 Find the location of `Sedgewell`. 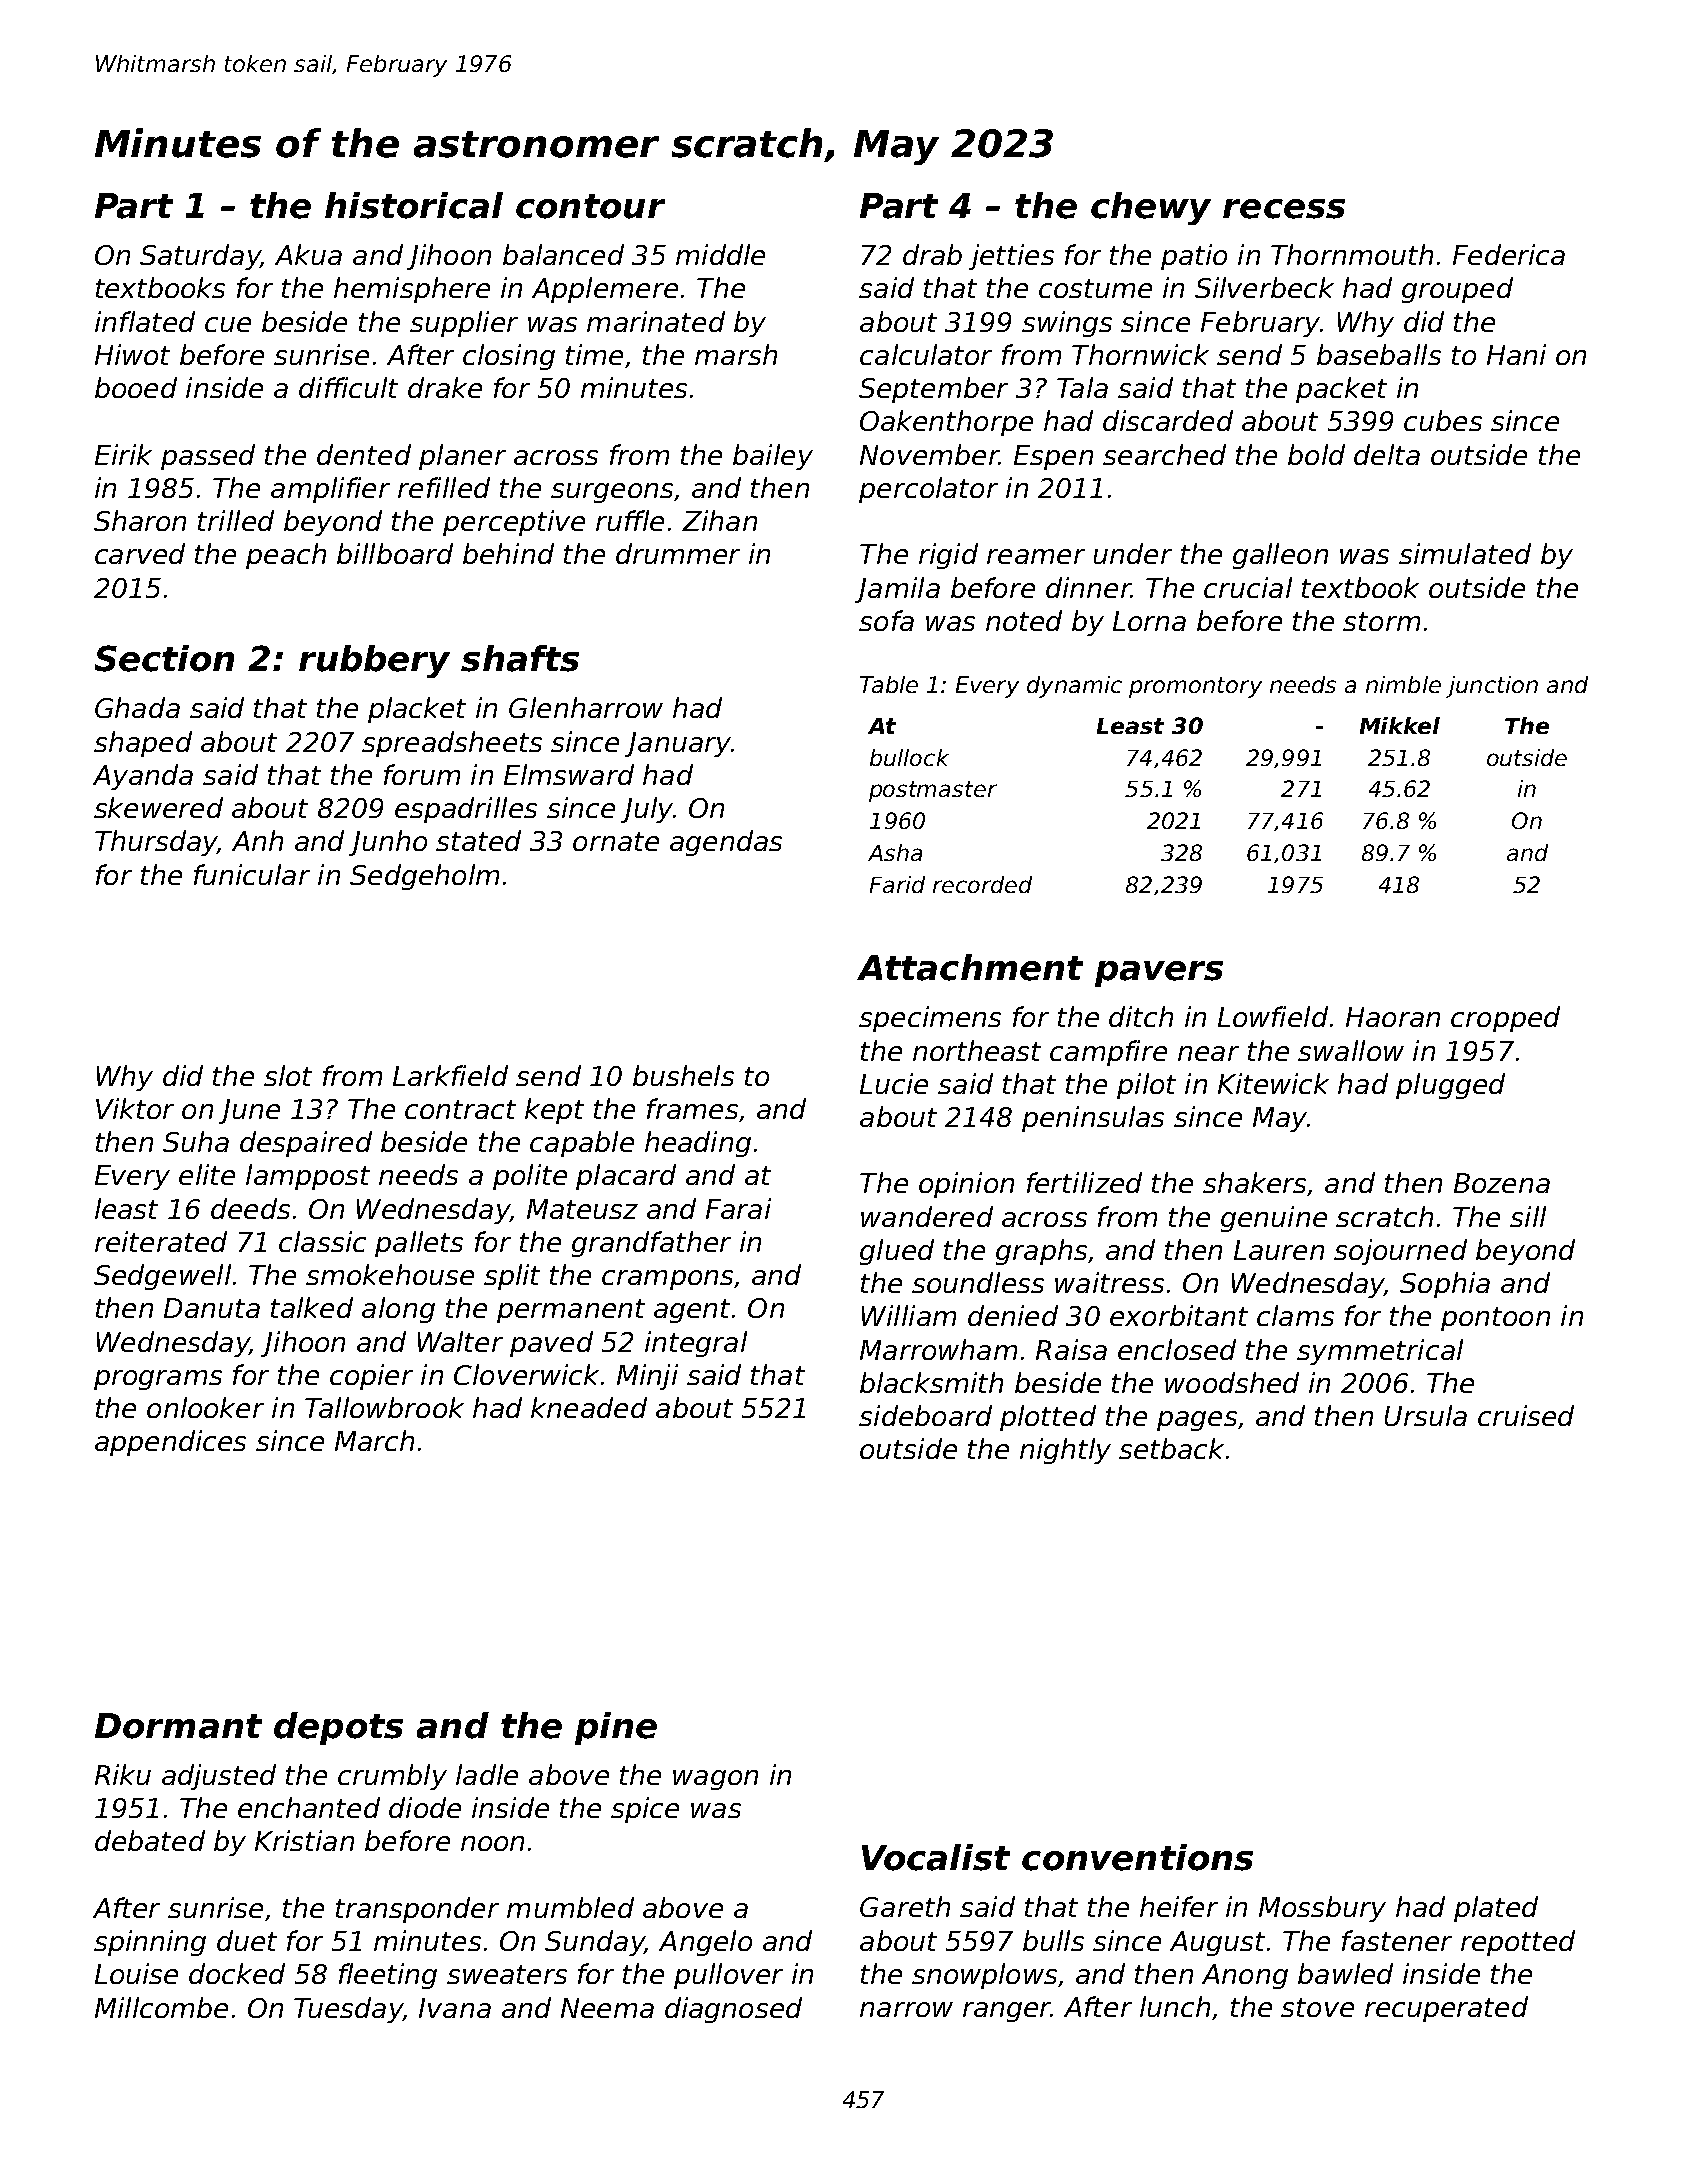

Sedgewell is located at coordinates (162, 1277).
